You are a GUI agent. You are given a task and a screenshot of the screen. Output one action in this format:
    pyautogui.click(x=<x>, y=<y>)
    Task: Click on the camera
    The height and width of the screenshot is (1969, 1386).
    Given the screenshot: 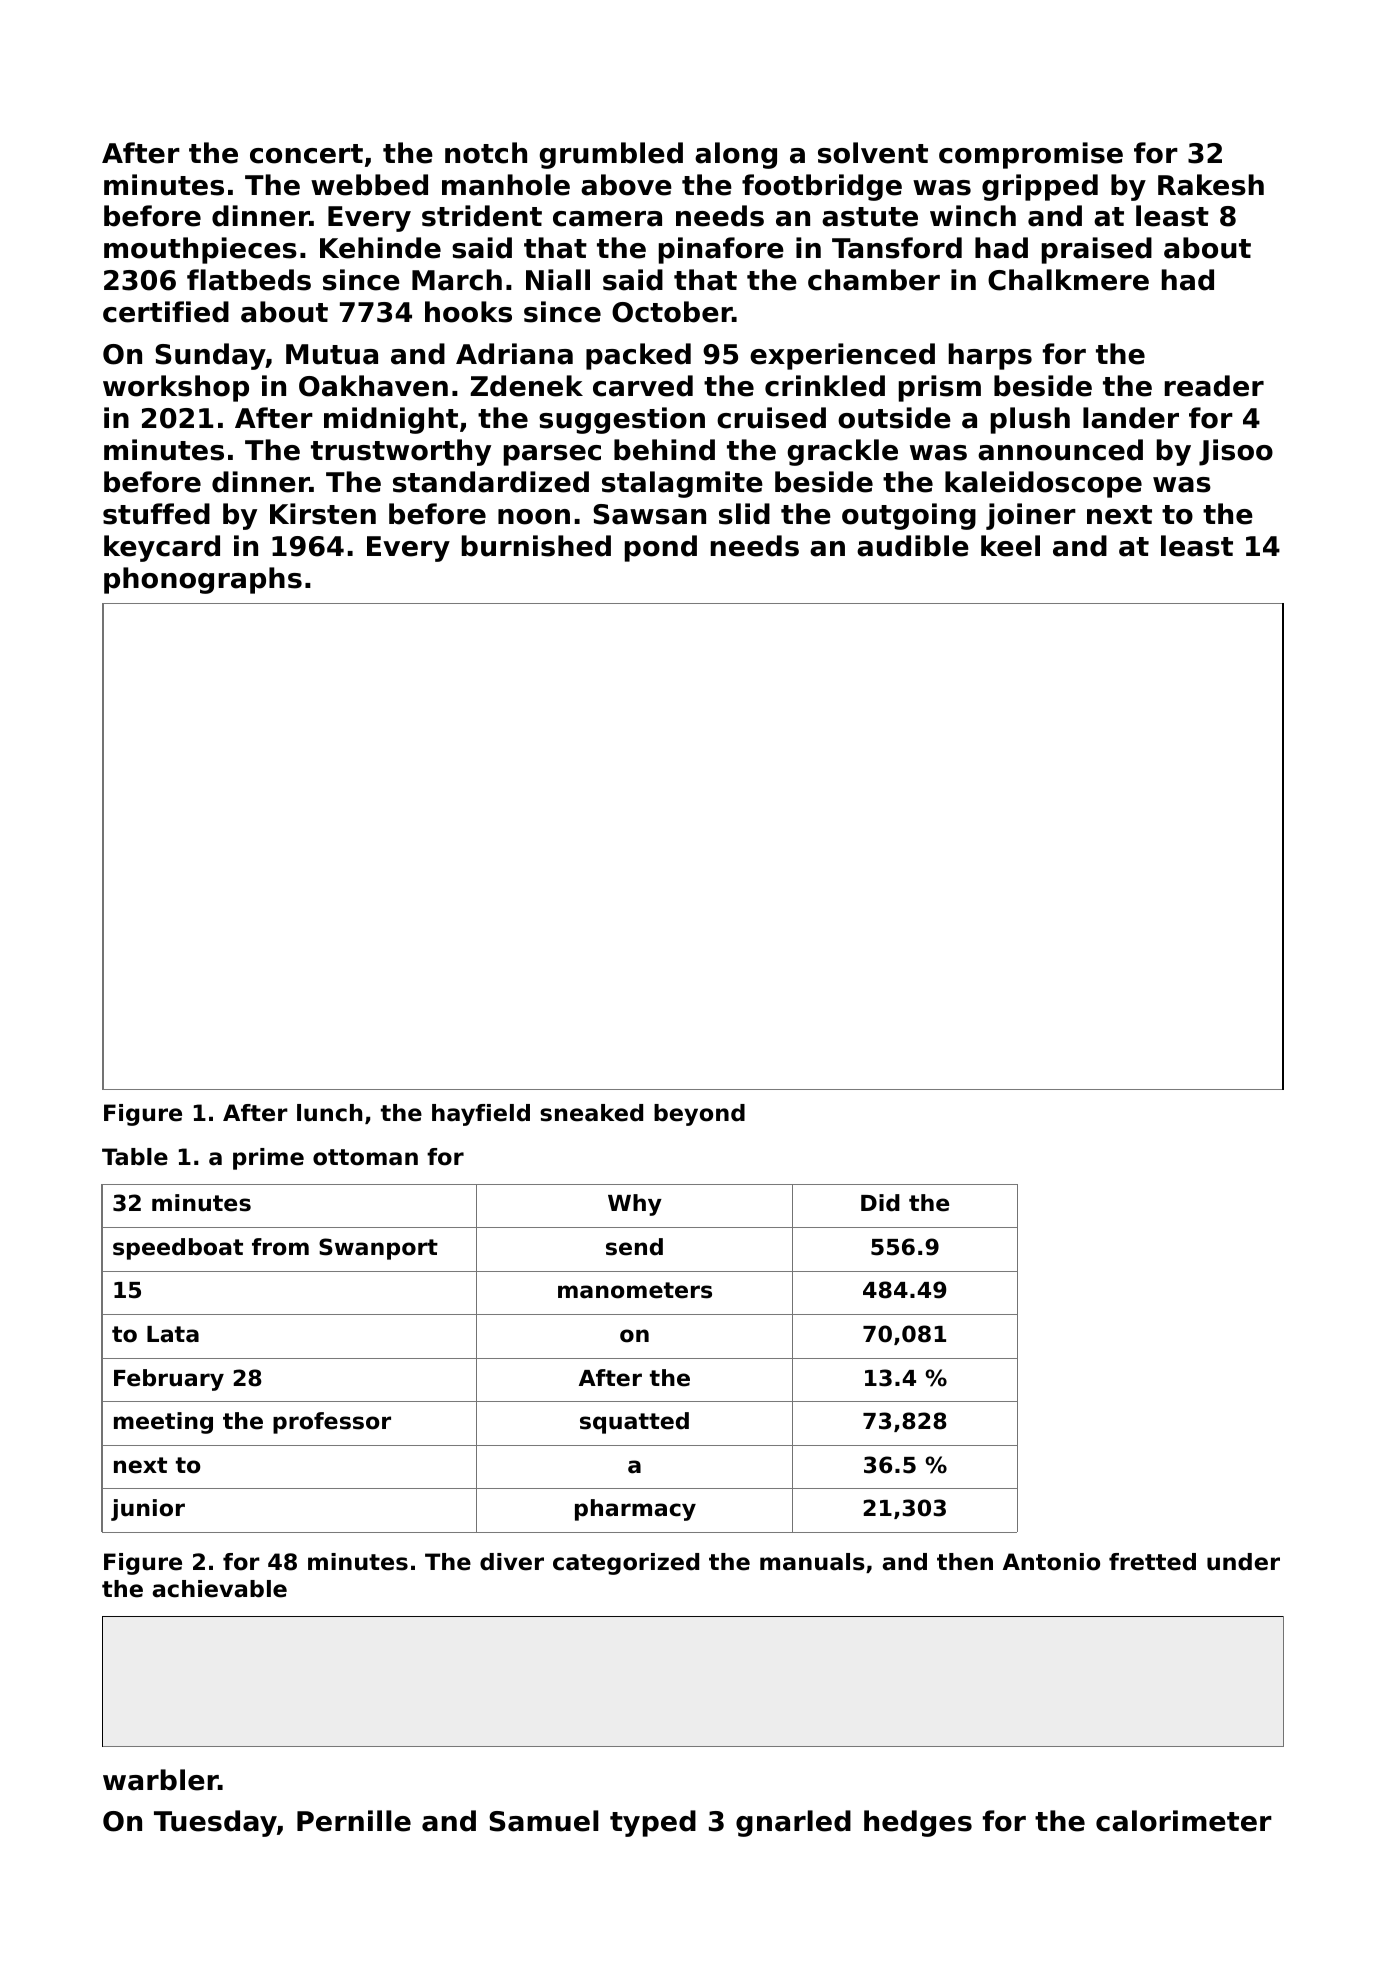 What is the action you would take?
    pyautogui.click(x=607, y=219)
